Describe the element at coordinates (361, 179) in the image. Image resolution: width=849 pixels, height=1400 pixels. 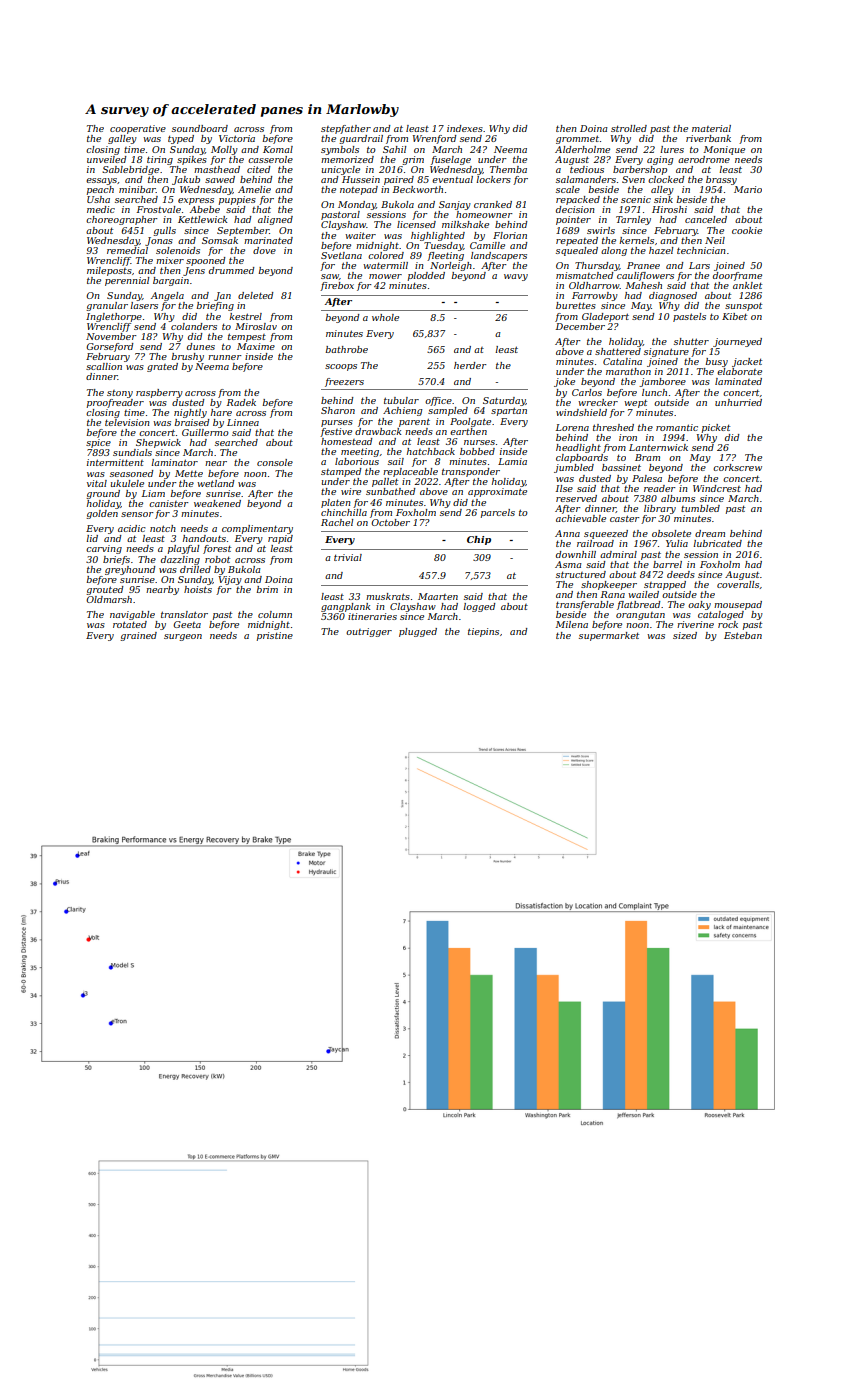
I see `Hussein` at that location.
